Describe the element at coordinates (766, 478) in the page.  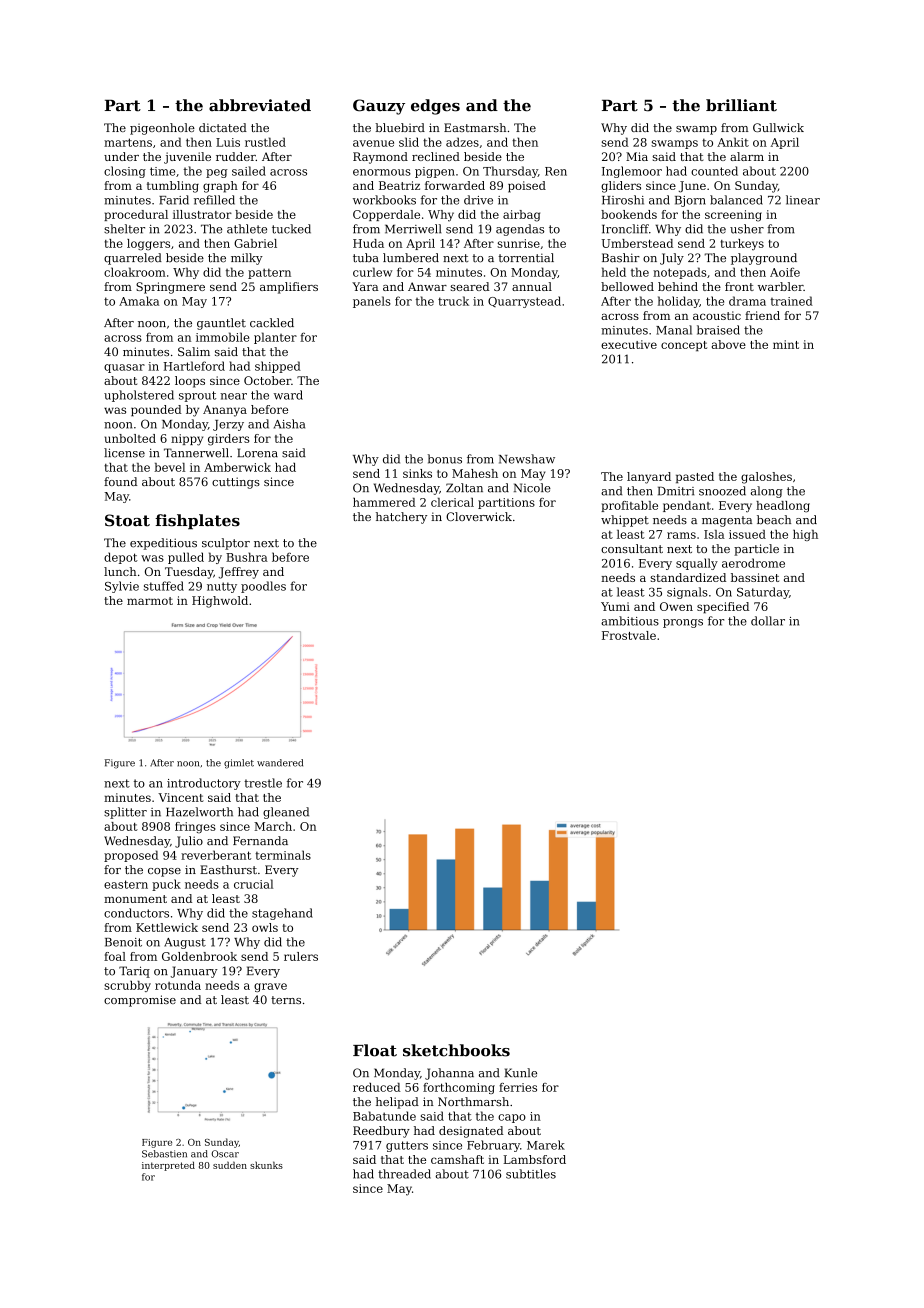
I see `galoshes` at that location.
